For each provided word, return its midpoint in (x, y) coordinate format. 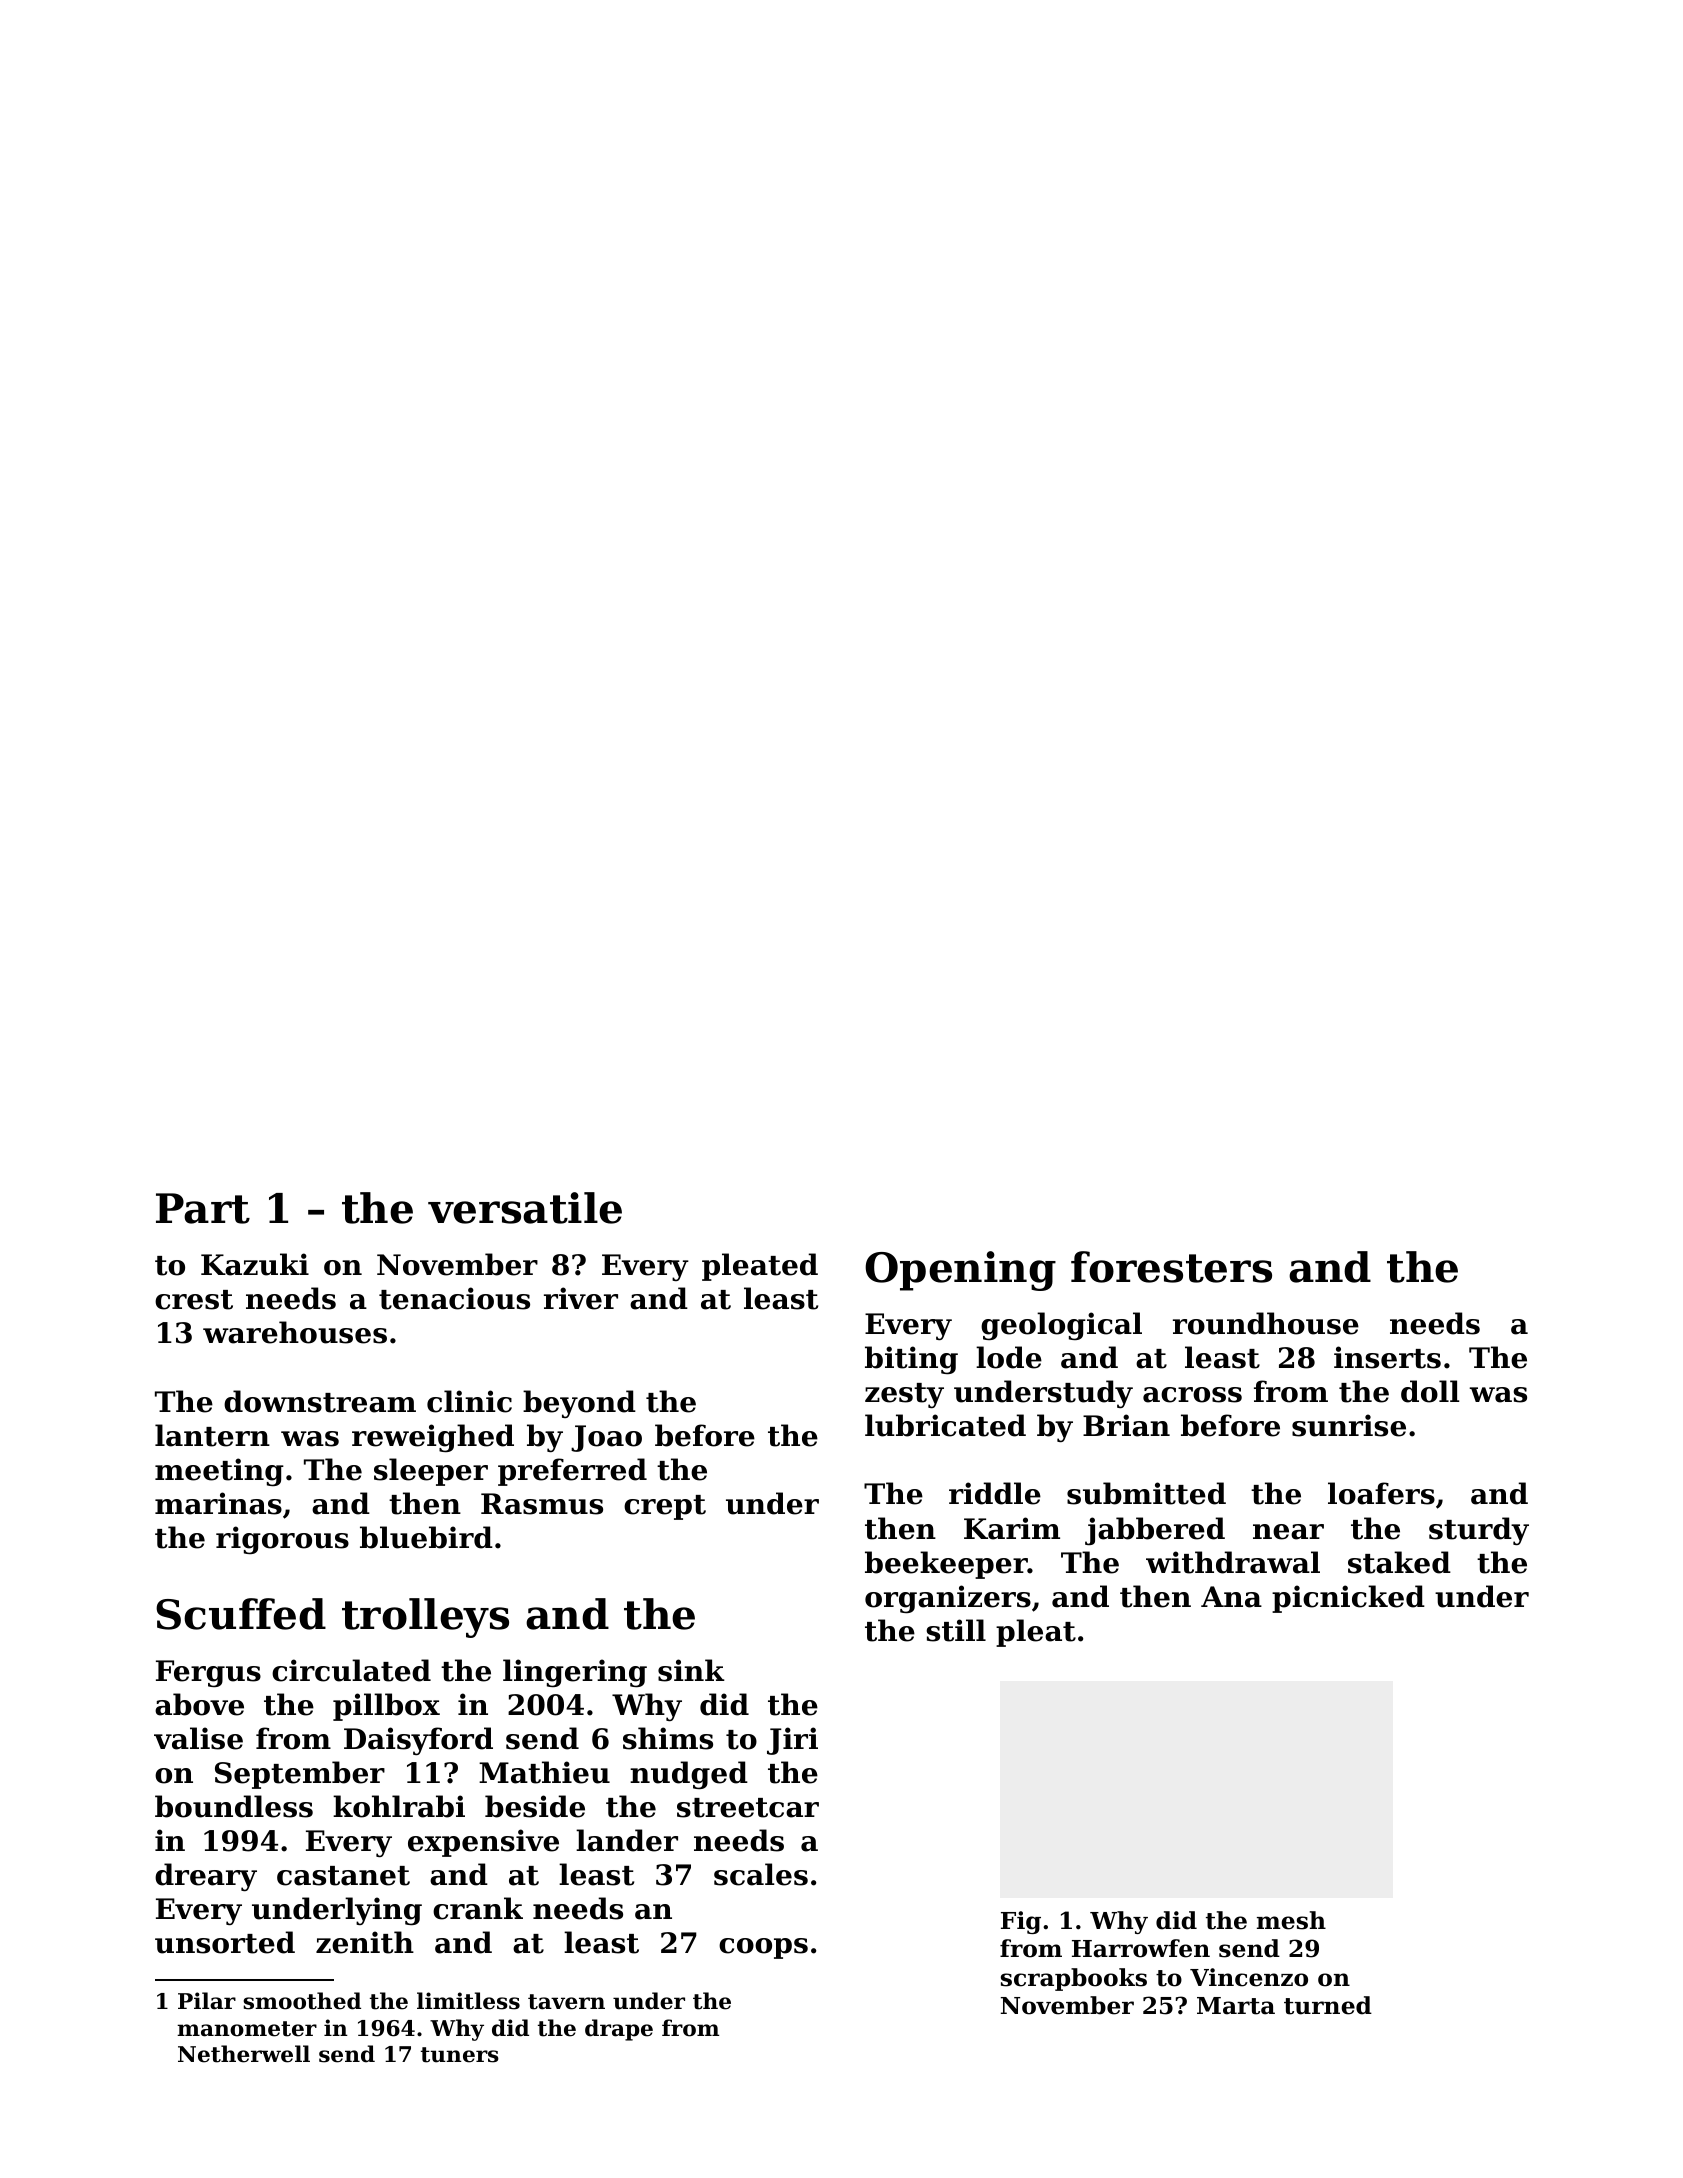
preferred (572, 1472)
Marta (1236, 2006)
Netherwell (244, 2054)
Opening (960, 1271)
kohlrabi (399, 1806)
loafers (1381, 1493)
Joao (606, 1438)
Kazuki (255, 1264)
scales (761, 1874)
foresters (1171, 1267)
